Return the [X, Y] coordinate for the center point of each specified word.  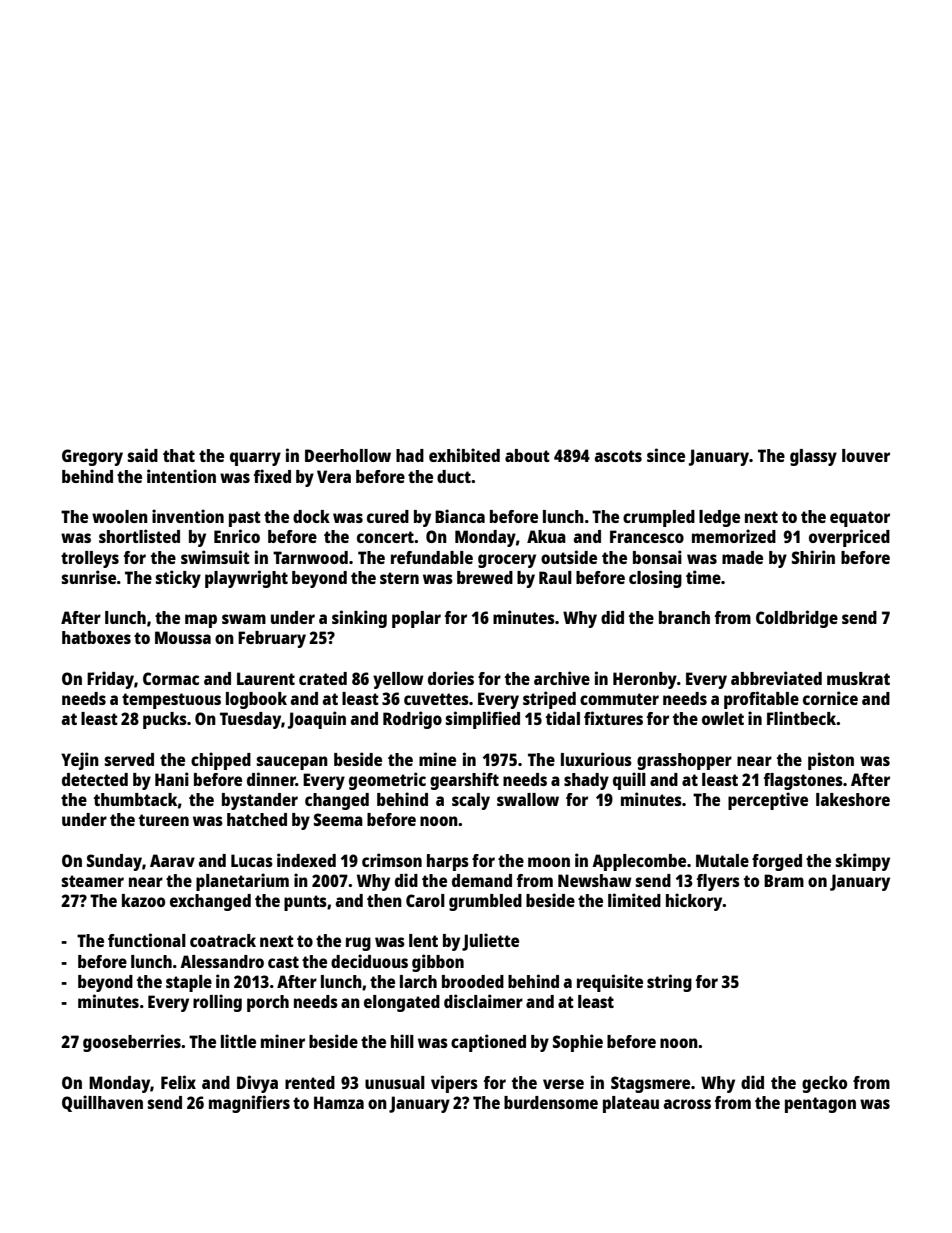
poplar [416, 619]
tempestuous [171, 701]
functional [147, 940]
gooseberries [132, 1043]
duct [454, 476]
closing [655, 579]
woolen [120, 516]
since [666, 455]
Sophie [578, 1043]
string [669, 983]
